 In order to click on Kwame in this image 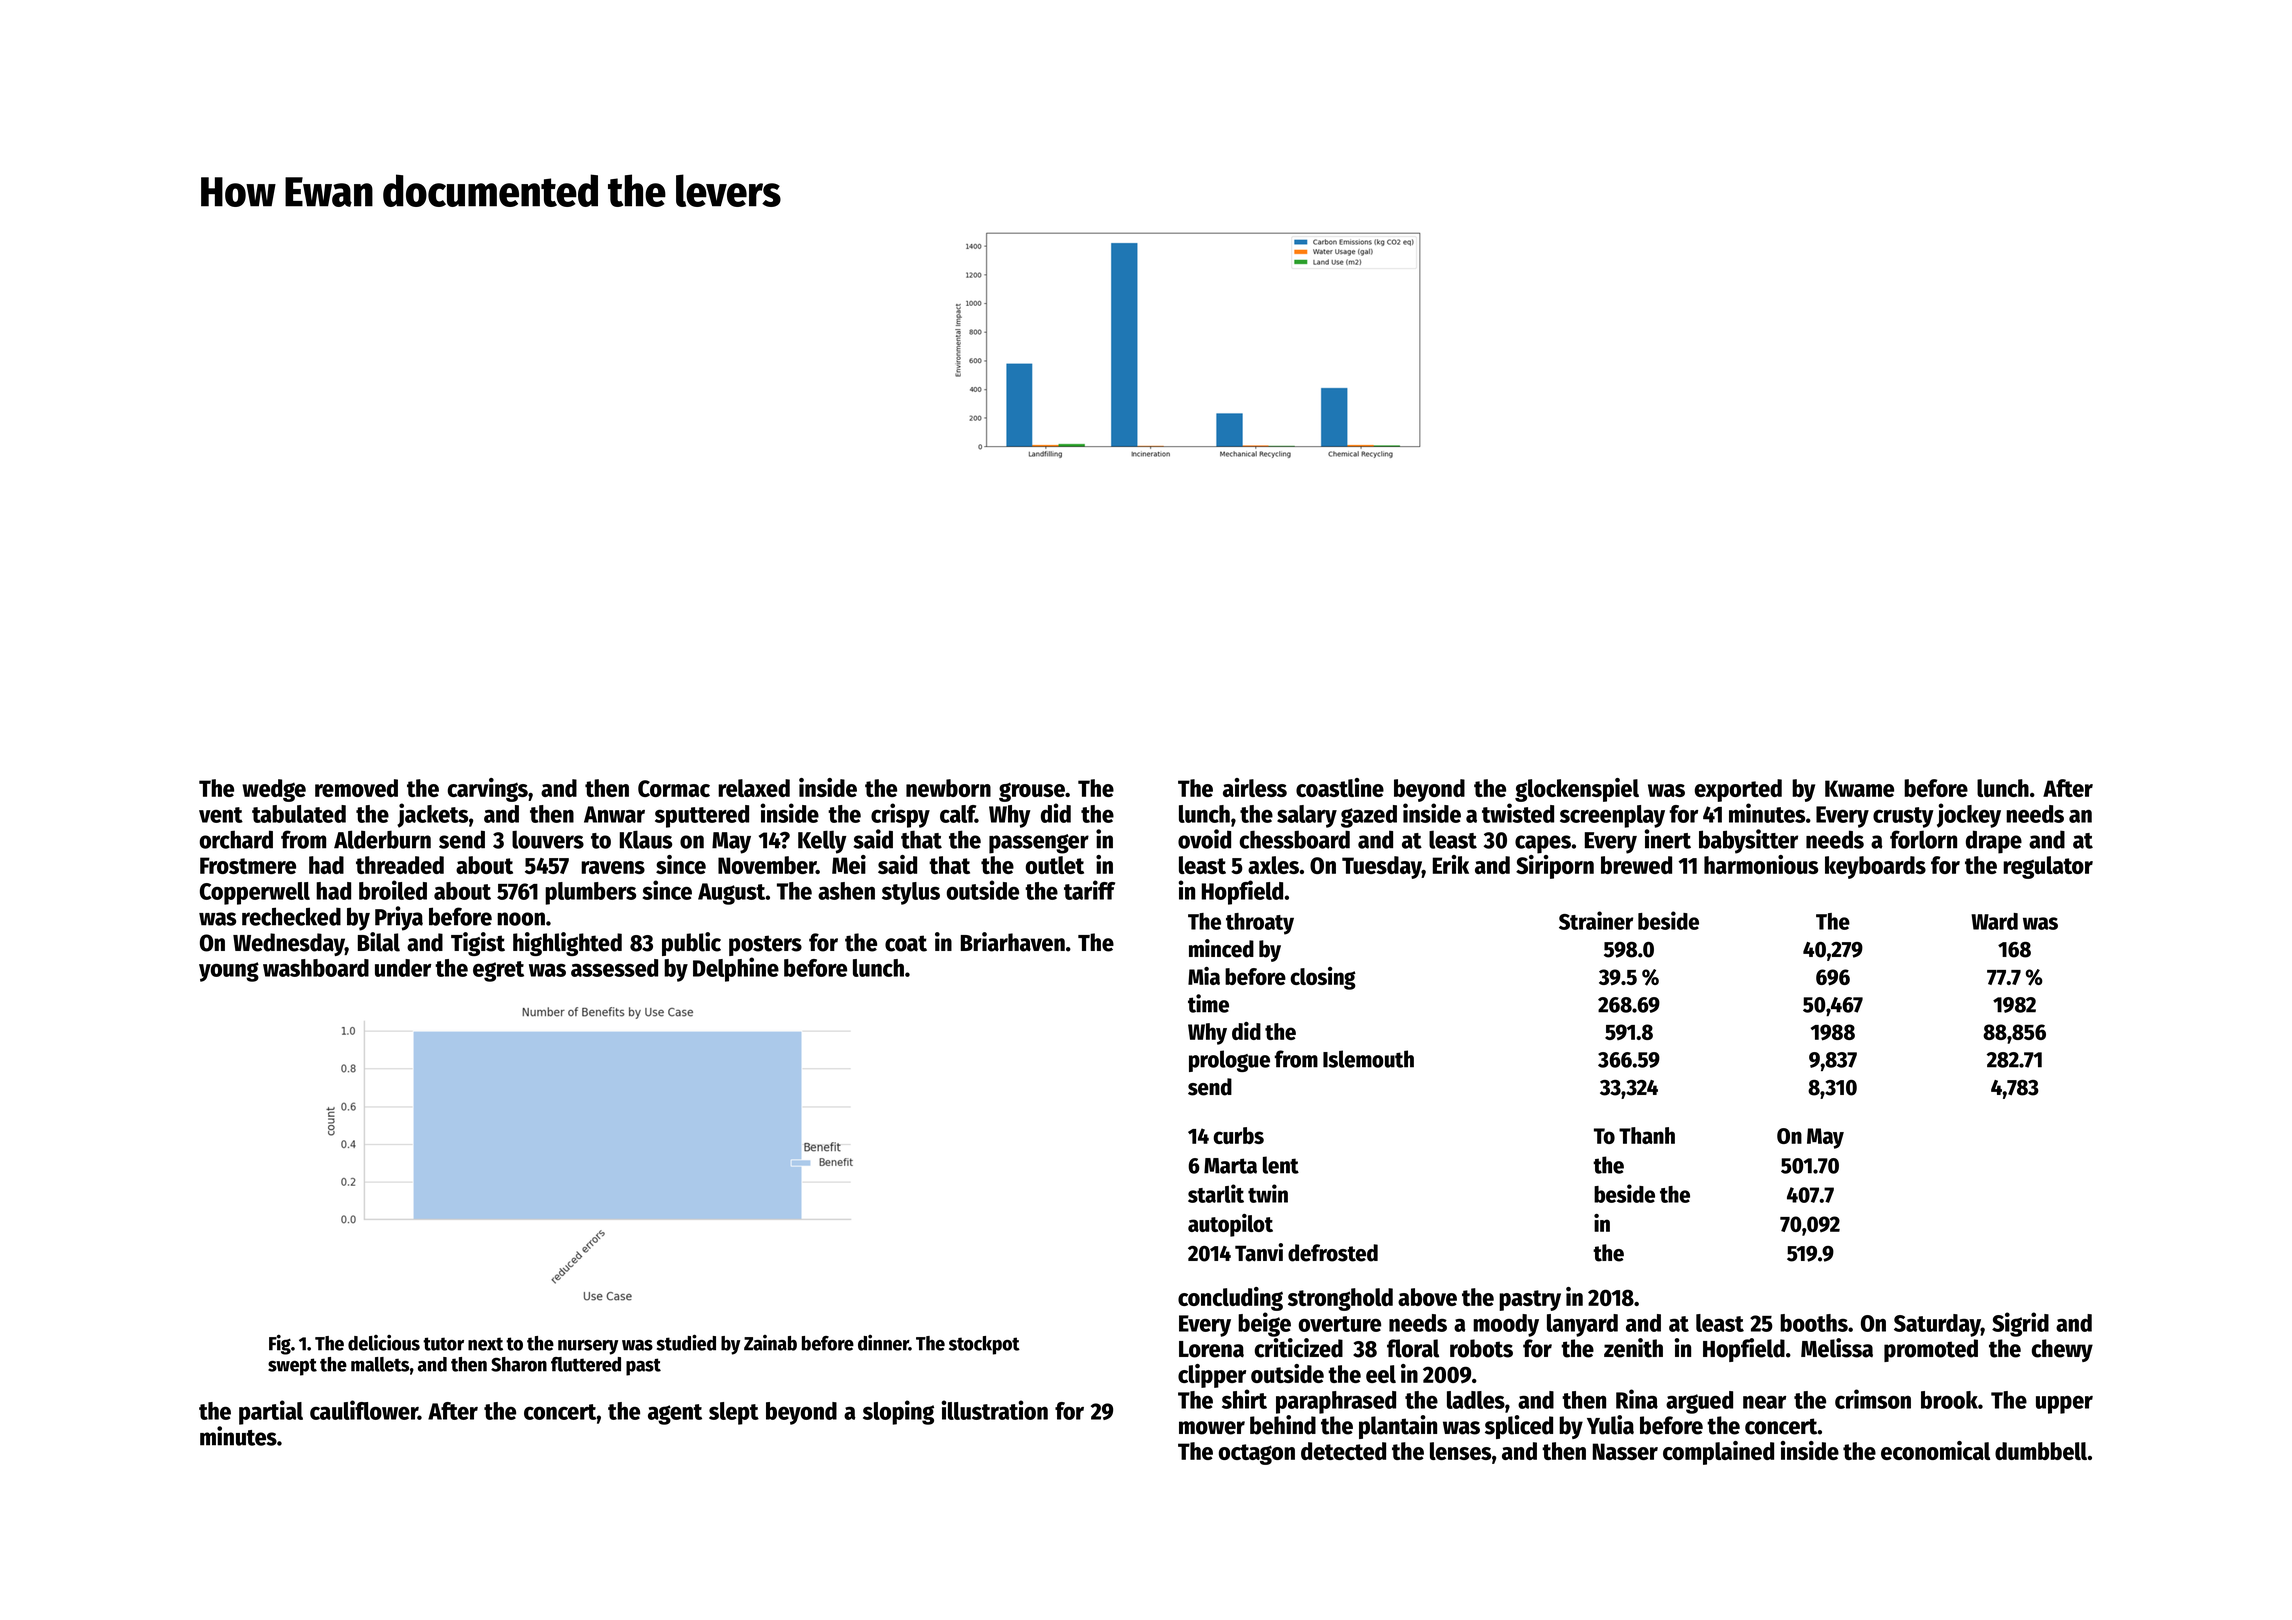, I will do `click(1859, 788)`.
